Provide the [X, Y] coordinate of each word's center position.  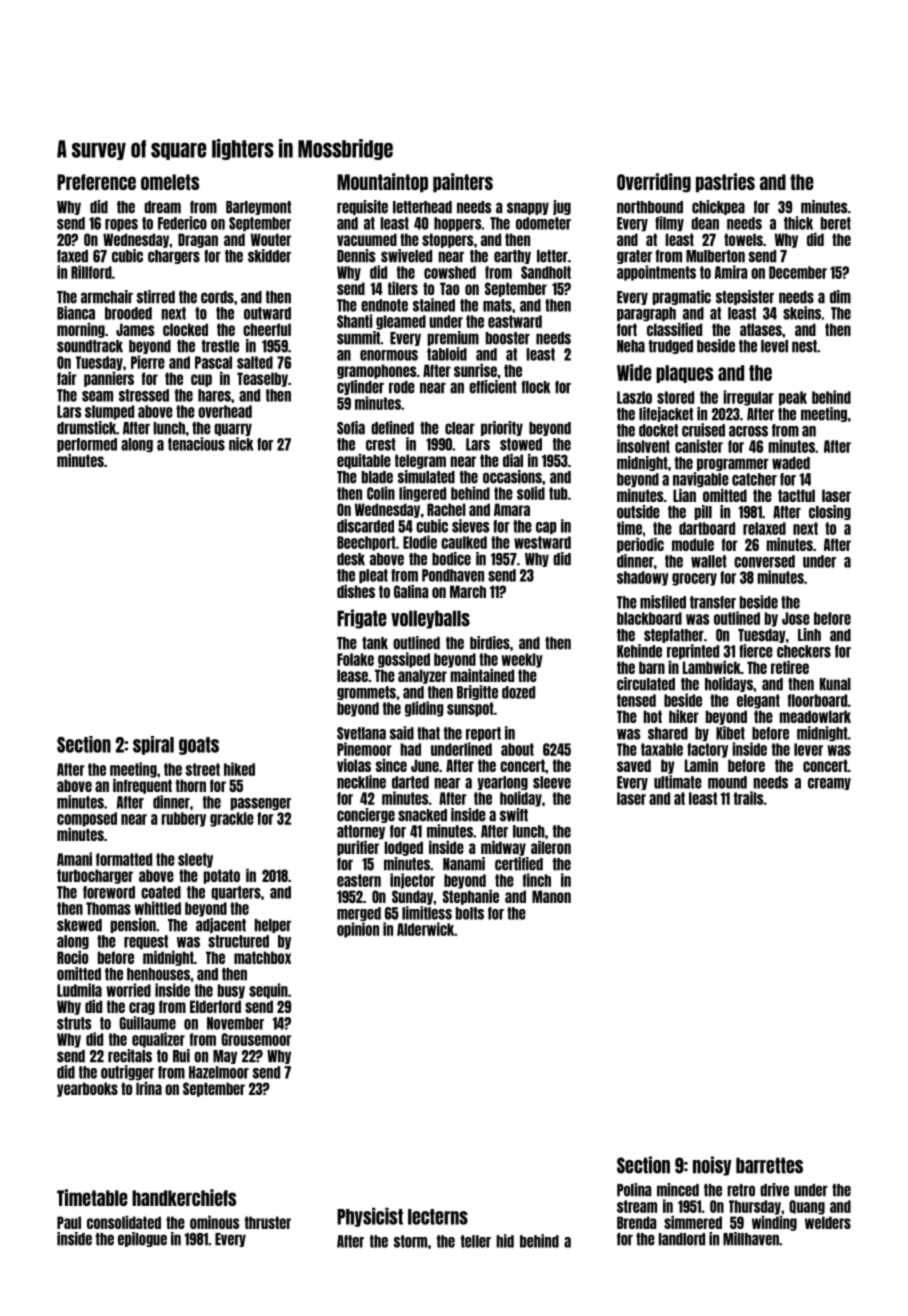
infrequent [142, 786]
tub [558, 493]
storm [410, 1241]
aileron [551, 847]
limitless [427, 913]
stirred [156, 297]
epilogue [142, 1239]
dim [840, 297]
